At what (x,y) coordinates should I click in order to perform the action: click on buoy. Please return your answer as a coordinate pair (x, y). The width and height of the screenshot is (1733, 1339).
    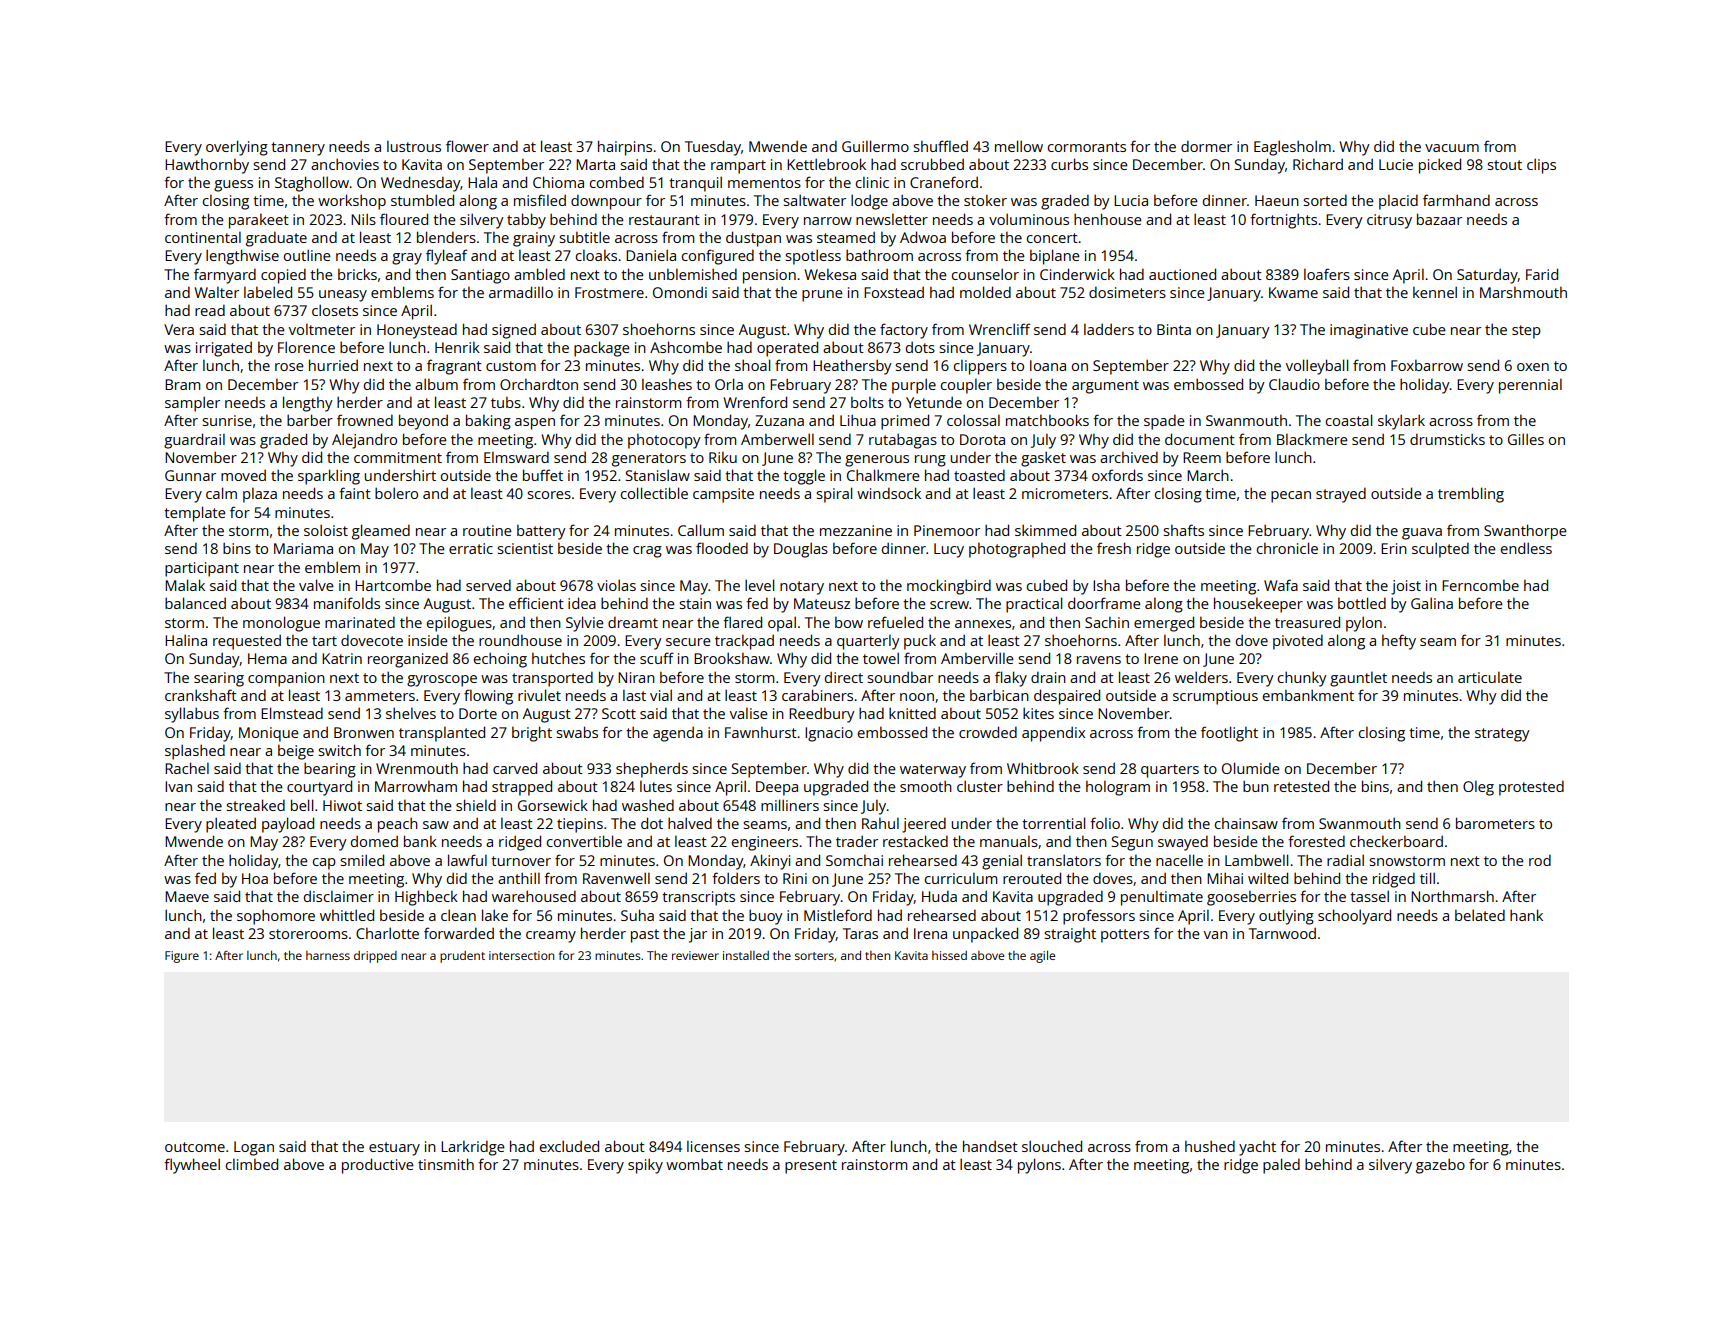
    Looking at the image, I should click on (766, 917).
